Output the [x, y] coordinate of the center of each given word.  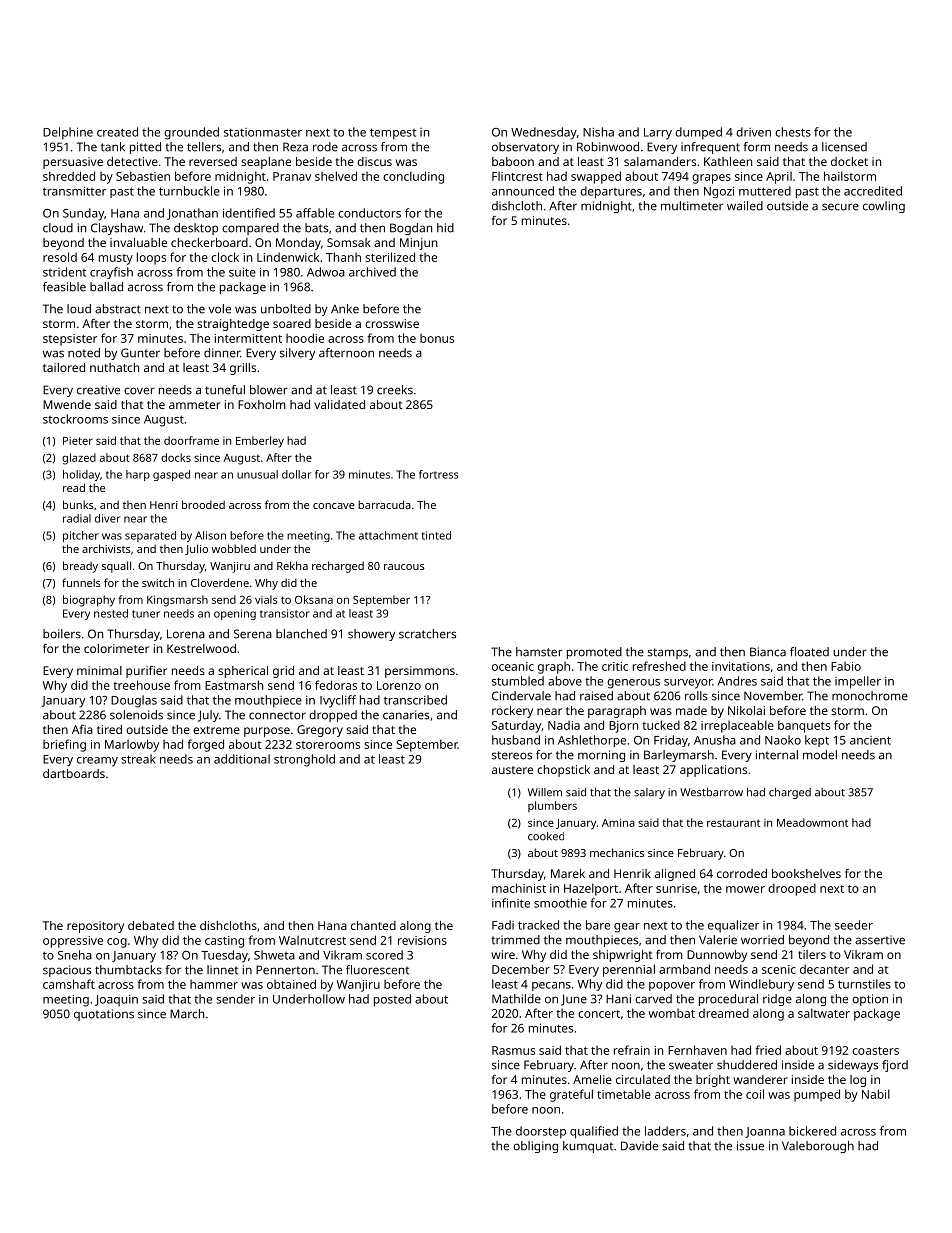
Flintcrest [517, 176]
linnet [222, 970]
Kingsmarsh [177, 601]
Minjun [418, 244]
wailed [745, 206]
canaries [406, 715]
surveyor [688, 684]
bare [598, 925]
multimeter [692, 206]
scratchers [427, 634]
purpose [267, 732]
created [117, 132]
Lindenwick [288, 257]
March [187, 1014]
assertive [880, 940]
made [691, 710]
